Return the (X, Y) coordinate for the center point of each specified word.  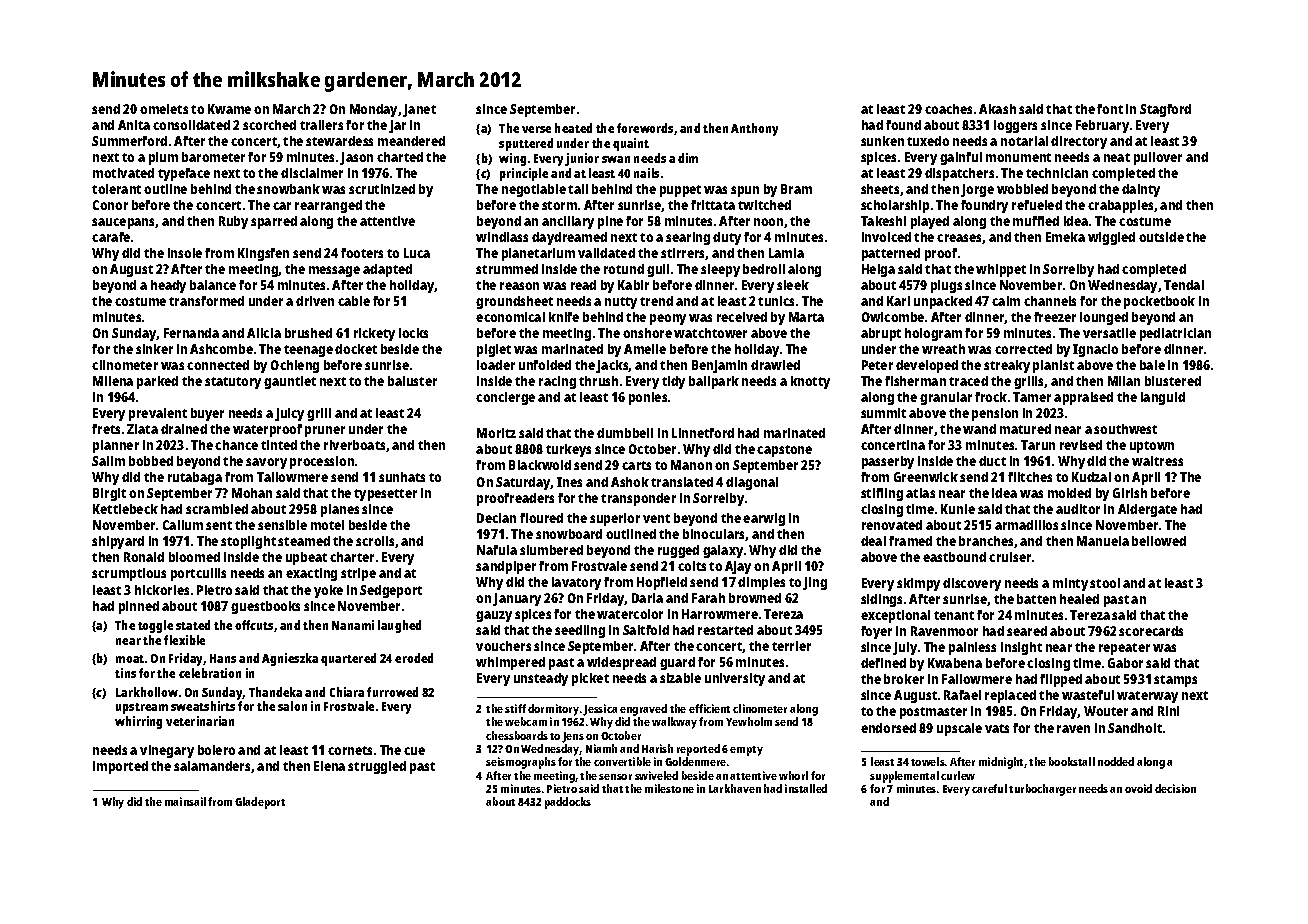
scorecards (1151, 631)
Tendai (1184, 285)
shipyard (118, 542)
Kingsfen (263, 254)
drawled (775, 365)
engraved (643, 710)
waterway (1147, 697)
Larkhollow (147, 692)
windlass (502, 237)
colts (692, 566)
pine (610, 222)
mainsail (185, 801)
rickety (374, 334)
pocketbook (1159, 302)
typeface (184, 174)
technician (1057, 173)
